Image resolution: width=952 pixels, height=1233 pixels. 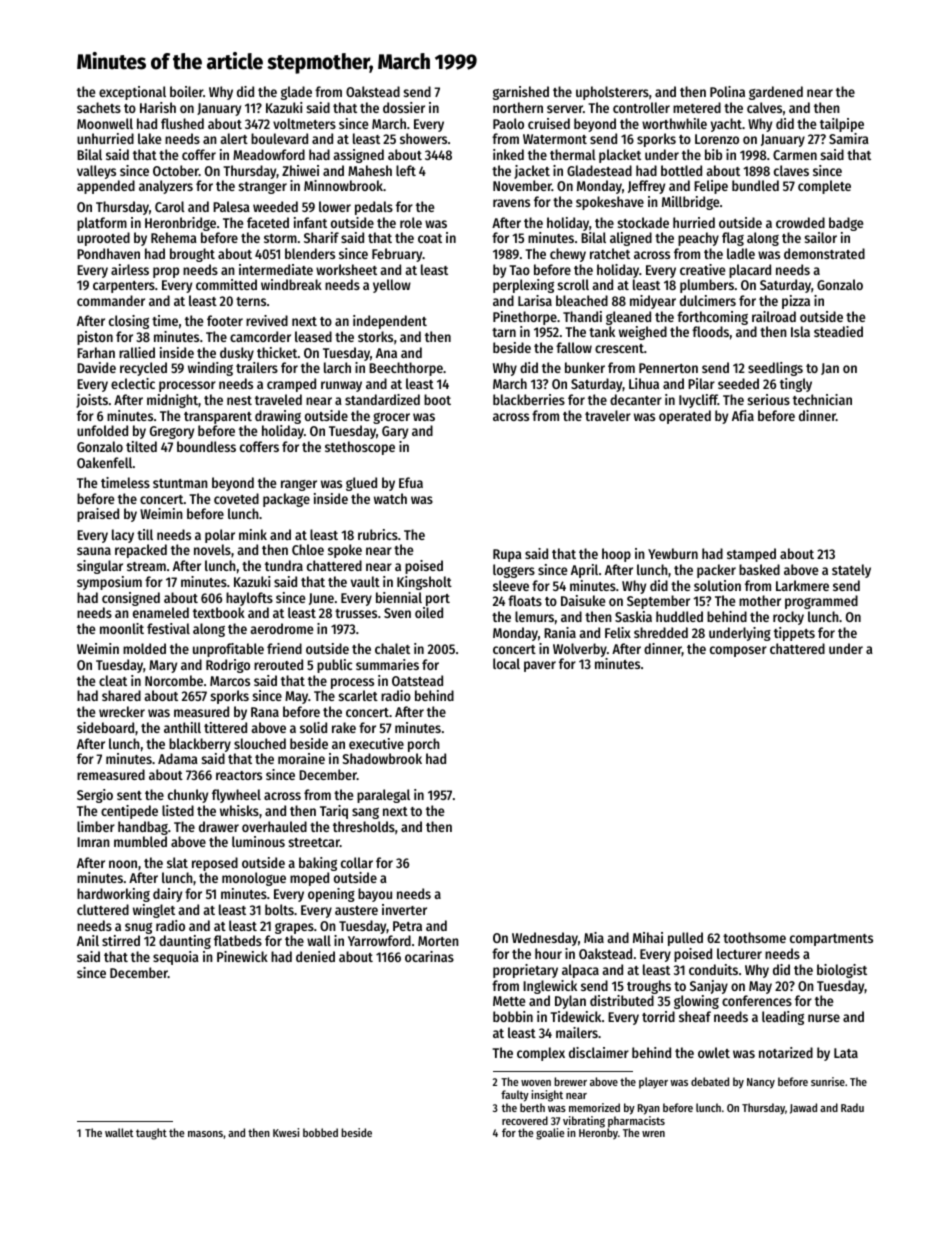 I want to click on railroad, so click(x=774, y=316).
